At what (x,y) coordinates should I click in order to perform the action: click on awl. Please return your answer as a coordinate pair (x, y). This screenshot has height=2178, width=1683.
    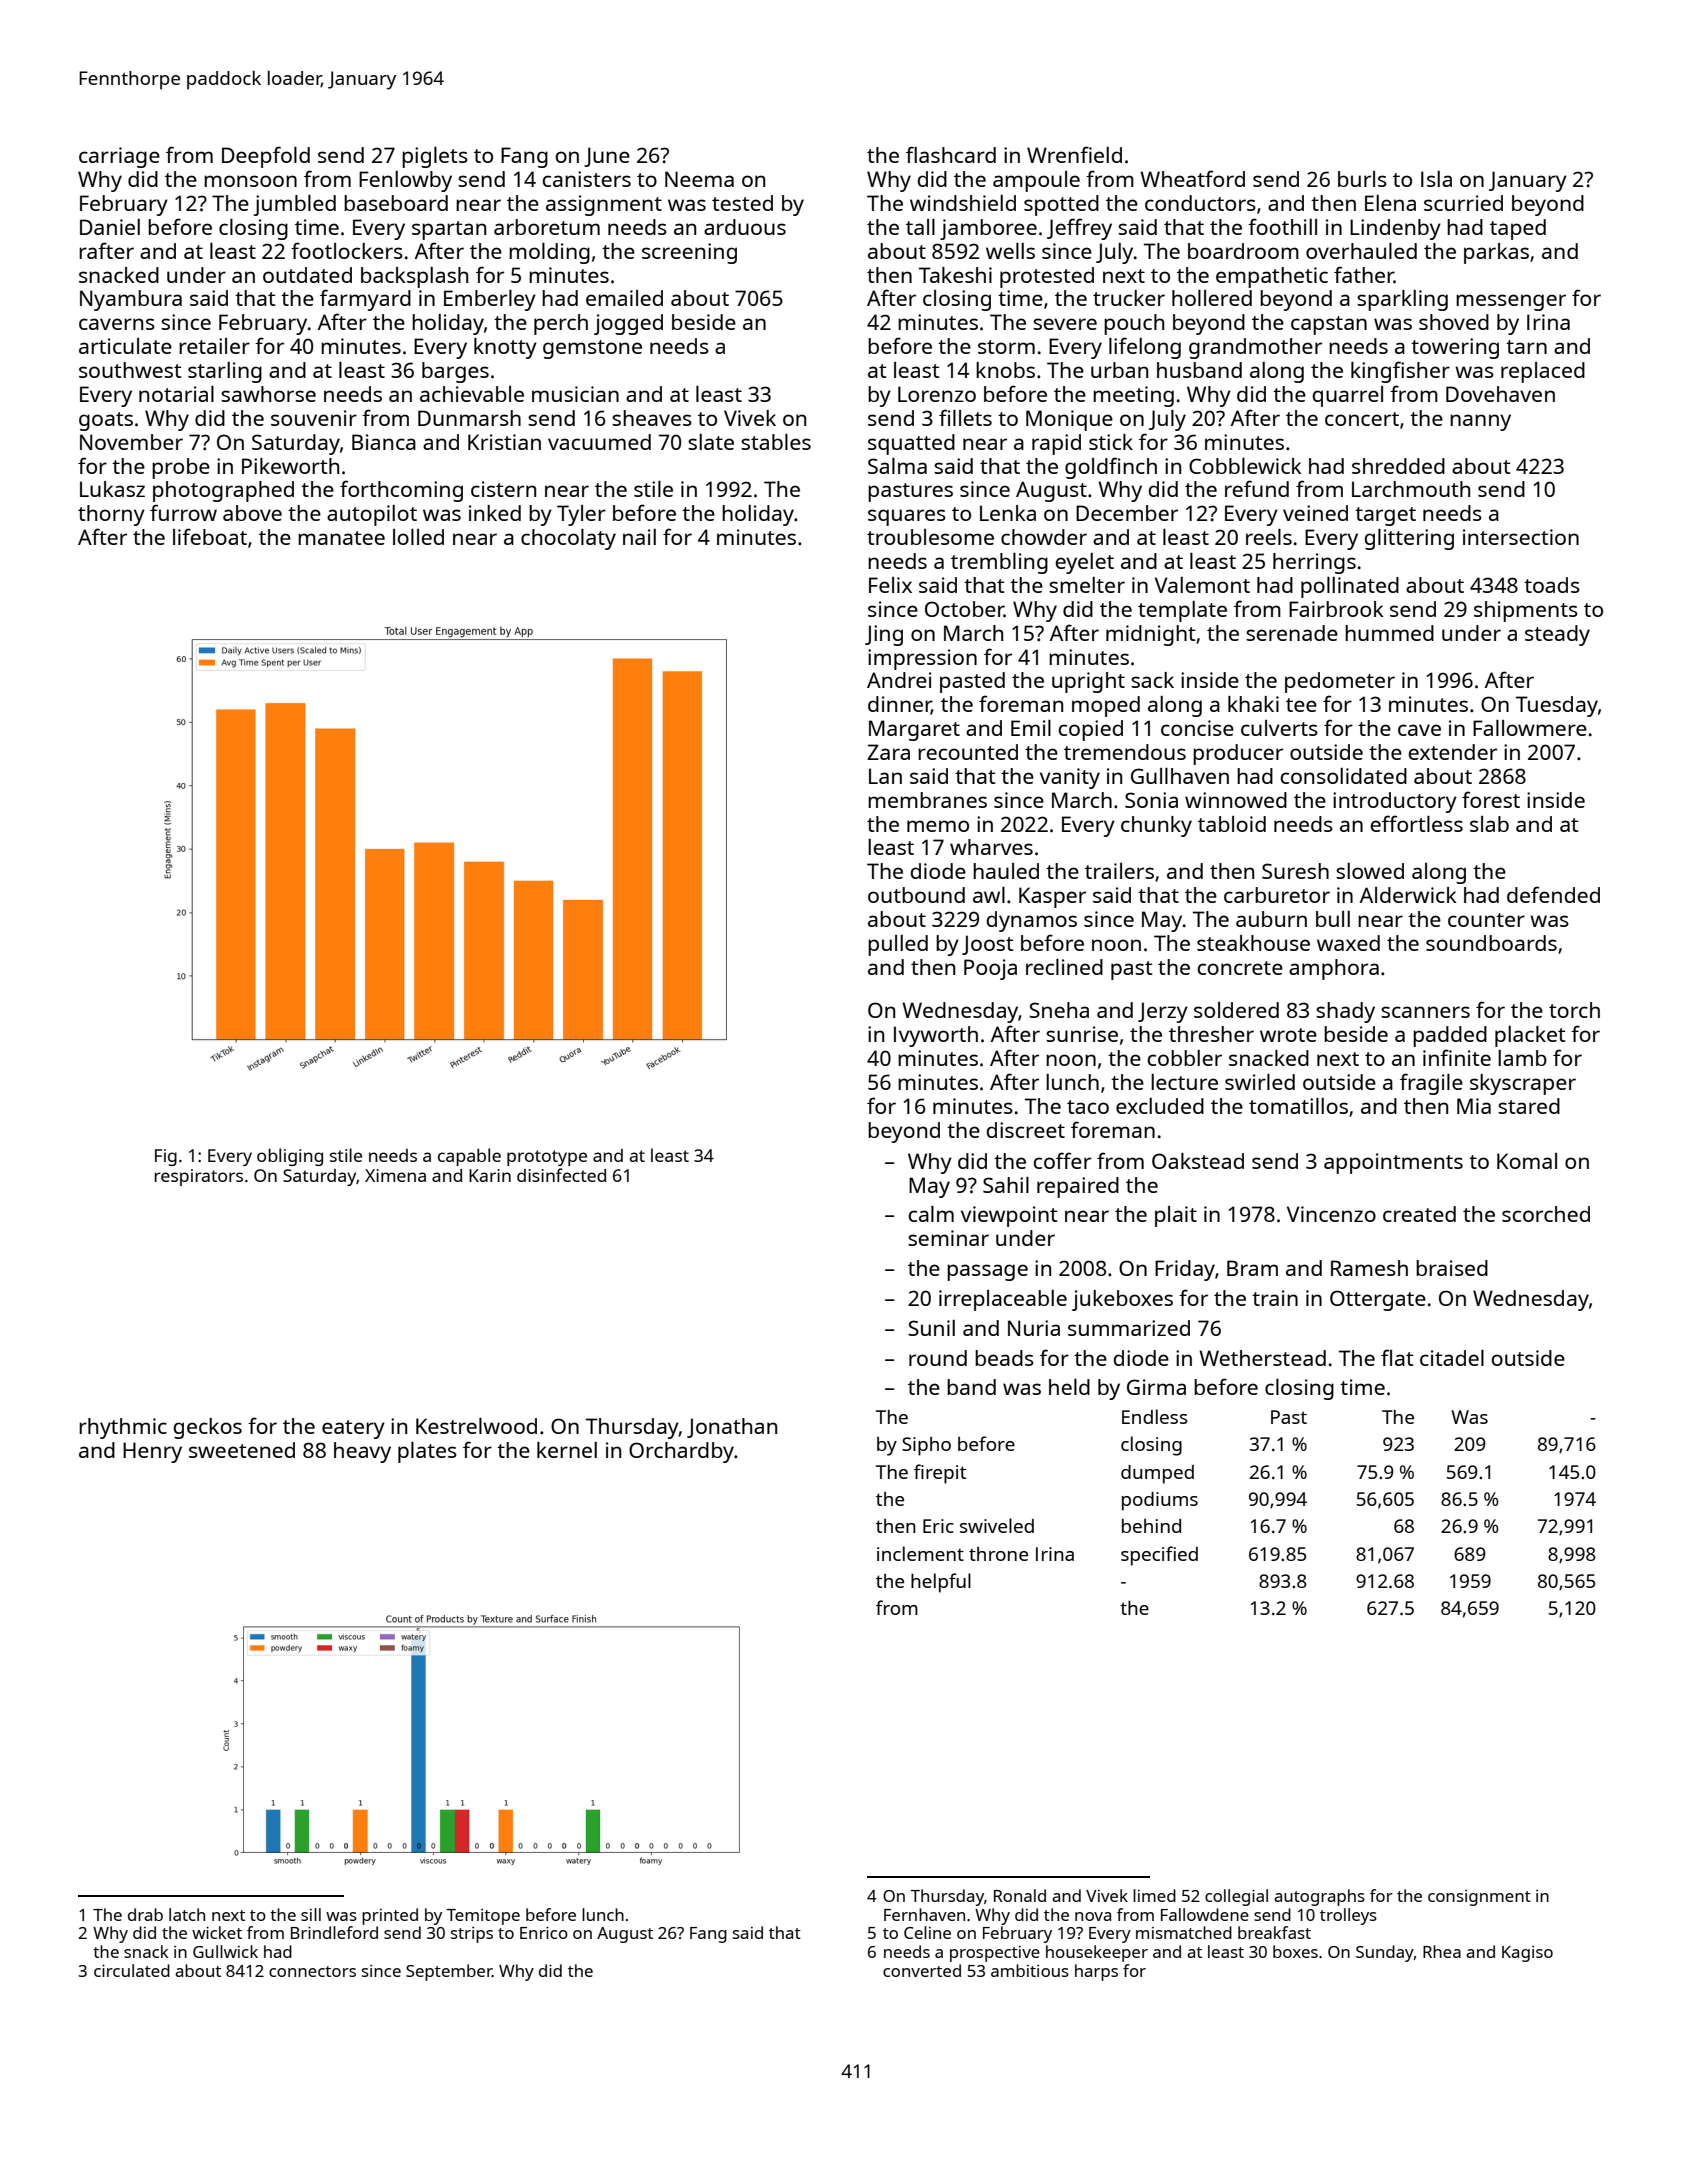
    Looking at the image, I should click on (989, 895).
